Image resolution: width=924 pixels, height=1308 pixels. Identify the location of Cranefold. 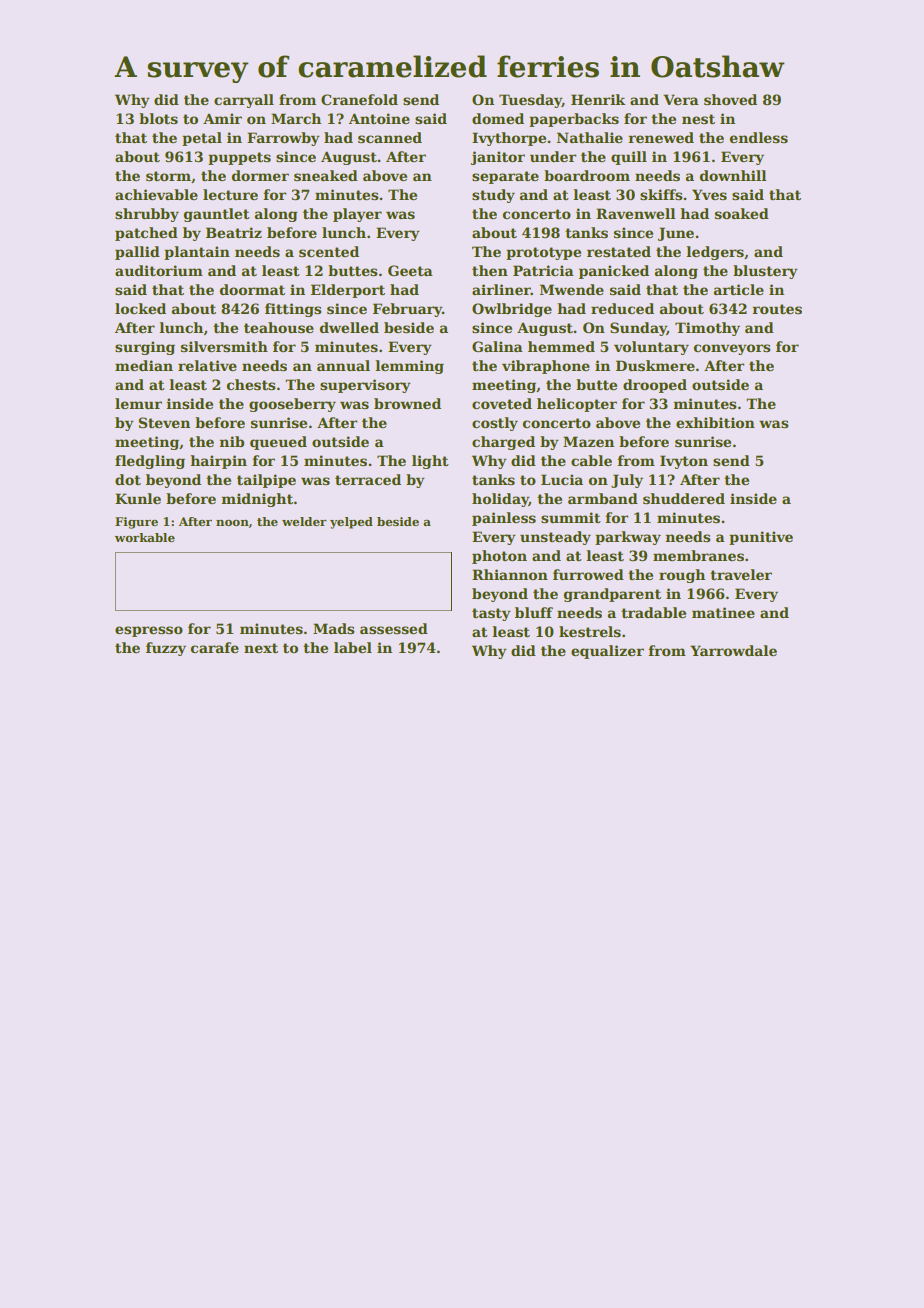
(359, 99).
